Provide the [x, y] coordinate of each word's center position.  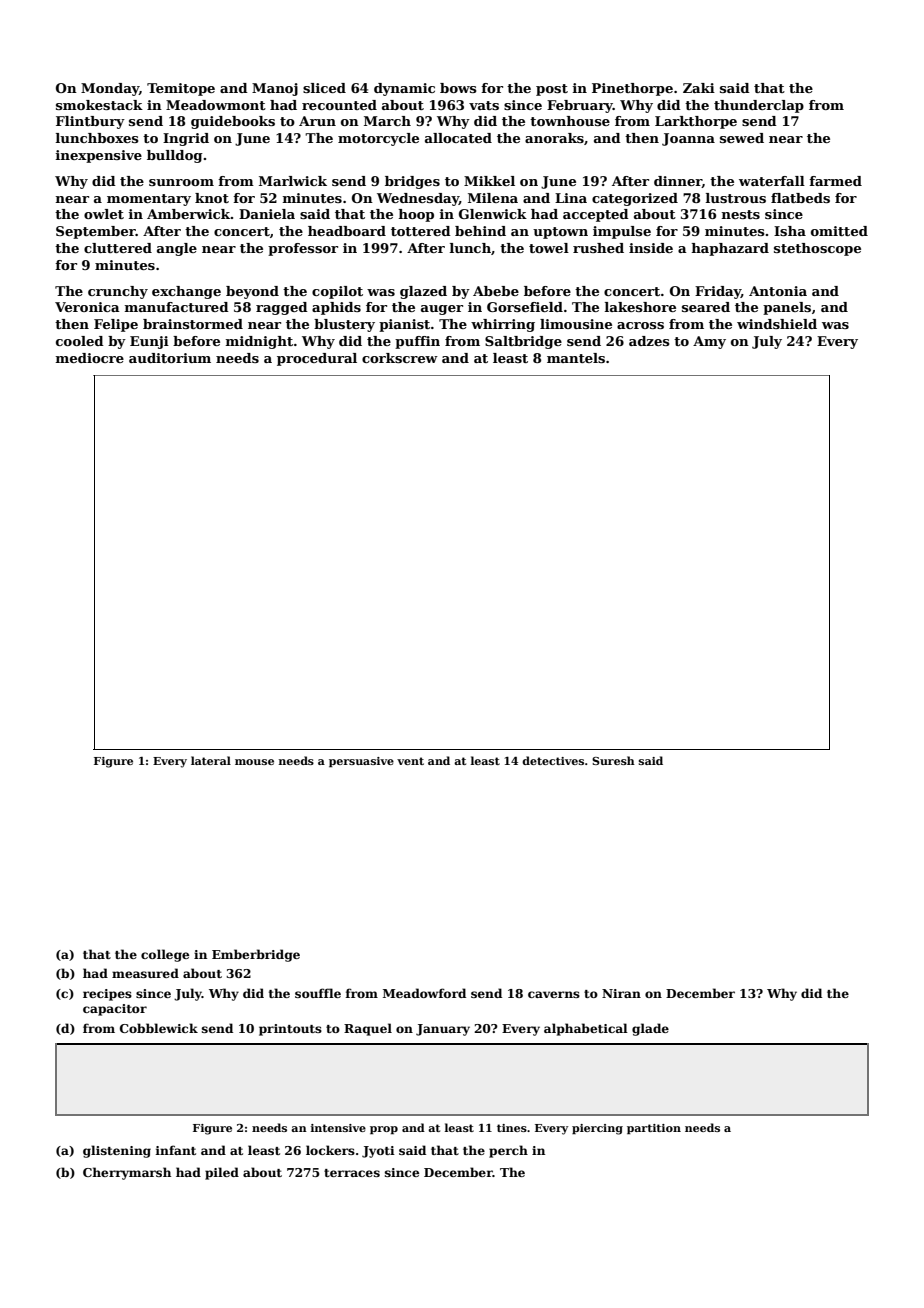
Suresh [613, 760]
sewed [742, 138]
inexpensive [99, 156]
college [165, 955]
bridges [412, 182]
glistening [117, 1151]
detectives [553, 760]
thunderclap [759, 106]
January [443, 1030]
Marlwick [293, 181]
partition [654, 1129]
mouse [254, 762]
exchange [186, 292]
